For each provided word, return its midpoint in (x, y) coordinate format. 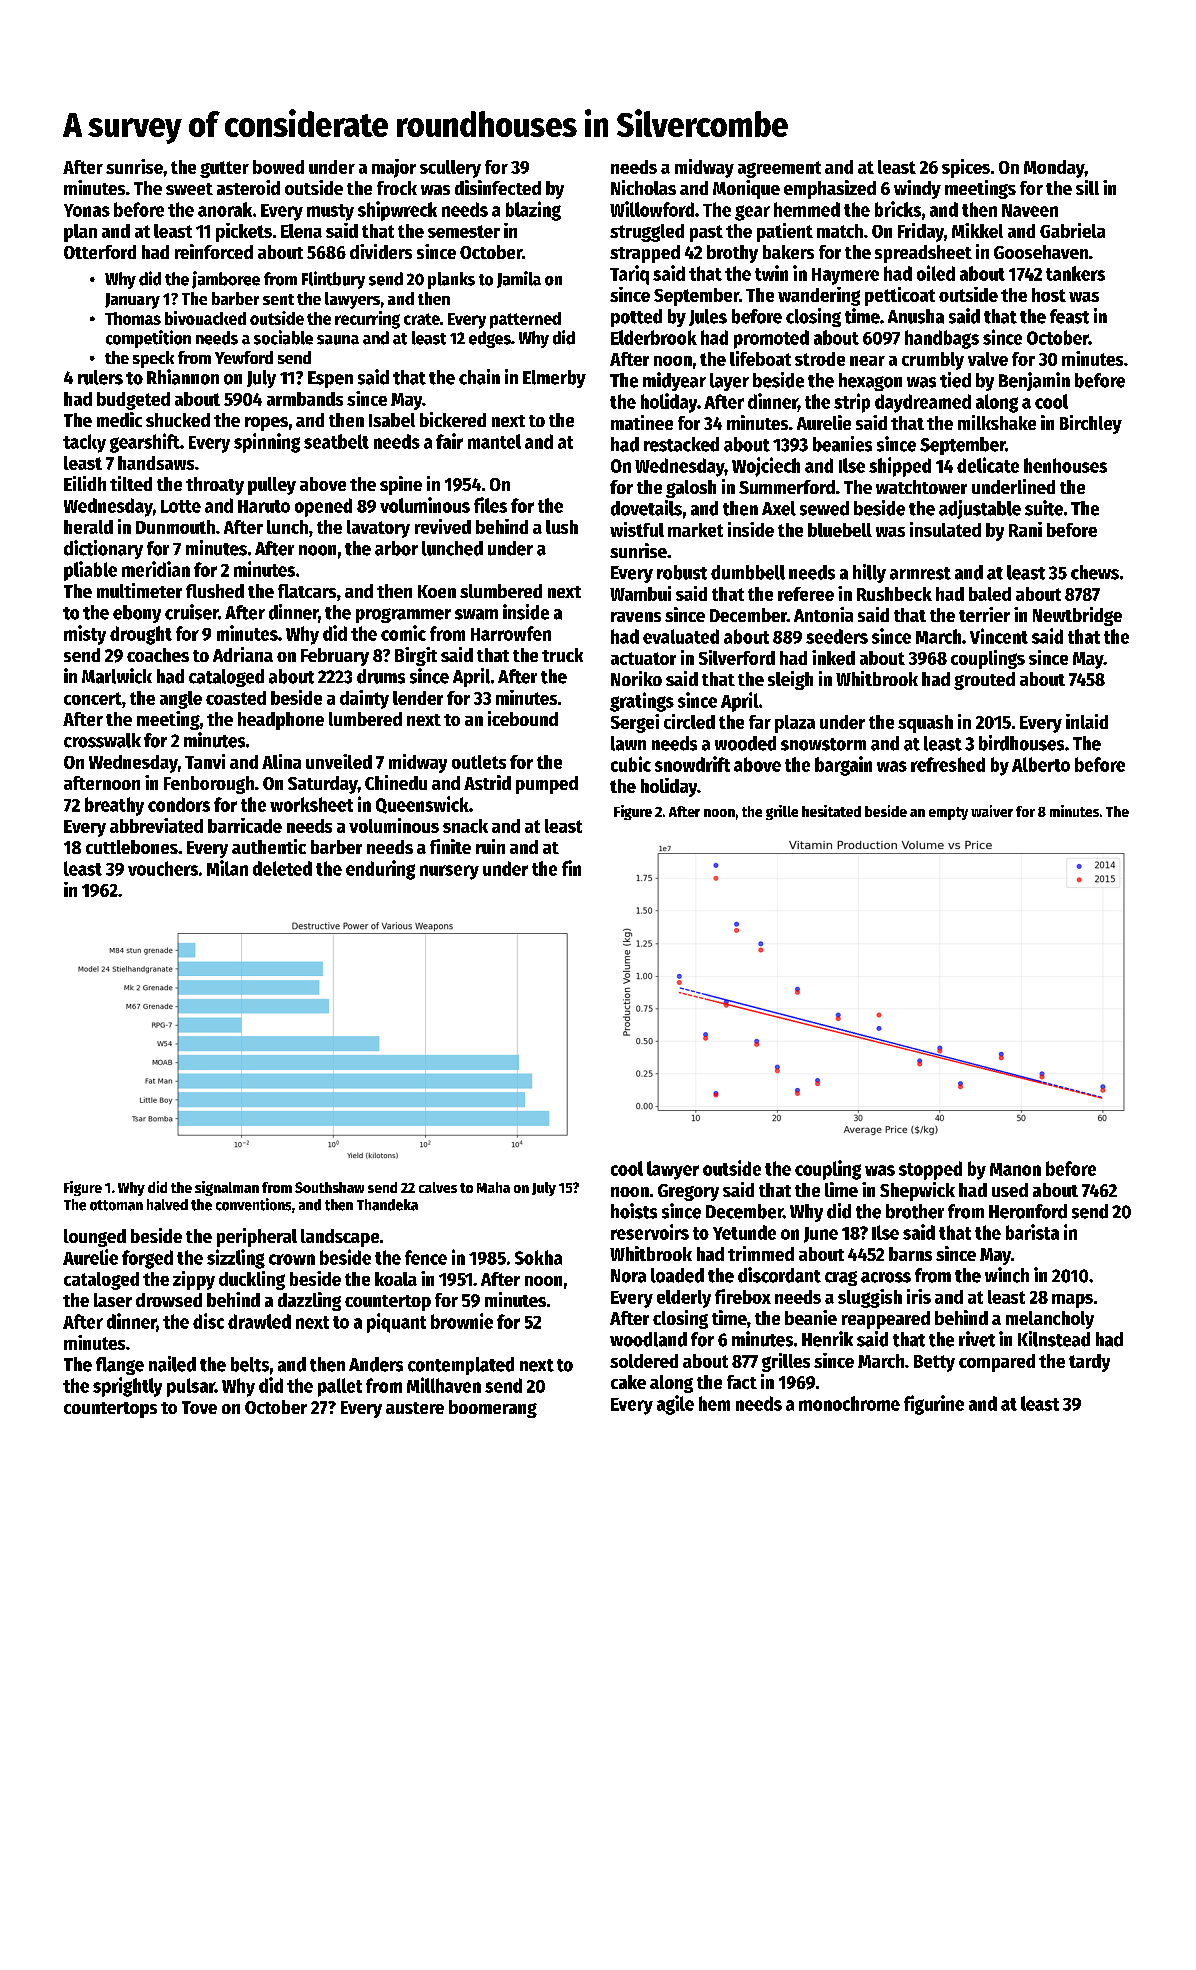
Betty (934, 1363)
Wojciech (766, 467)
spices (966, 168)
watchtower (921, 487)
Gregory (688, 1192)
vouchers (163, 868)
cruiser (191, 612)
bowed (278, 167)
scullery (450, 169)
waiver (992, 811)
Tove (199, 1407)
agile (675, 1405)
